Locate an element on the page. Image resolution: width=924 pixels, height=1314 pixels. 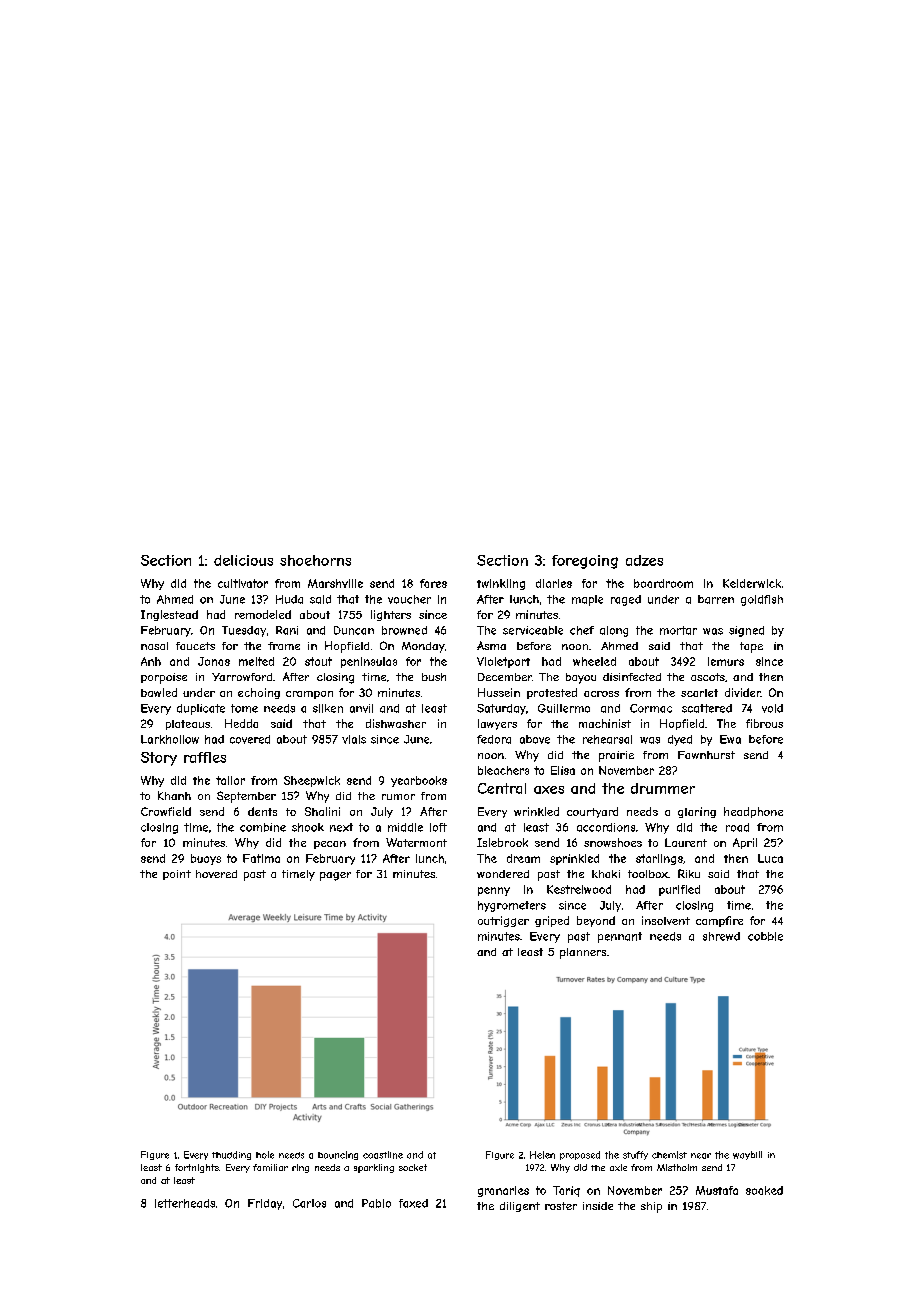
Helen is located at coordinates (542, 1155).
